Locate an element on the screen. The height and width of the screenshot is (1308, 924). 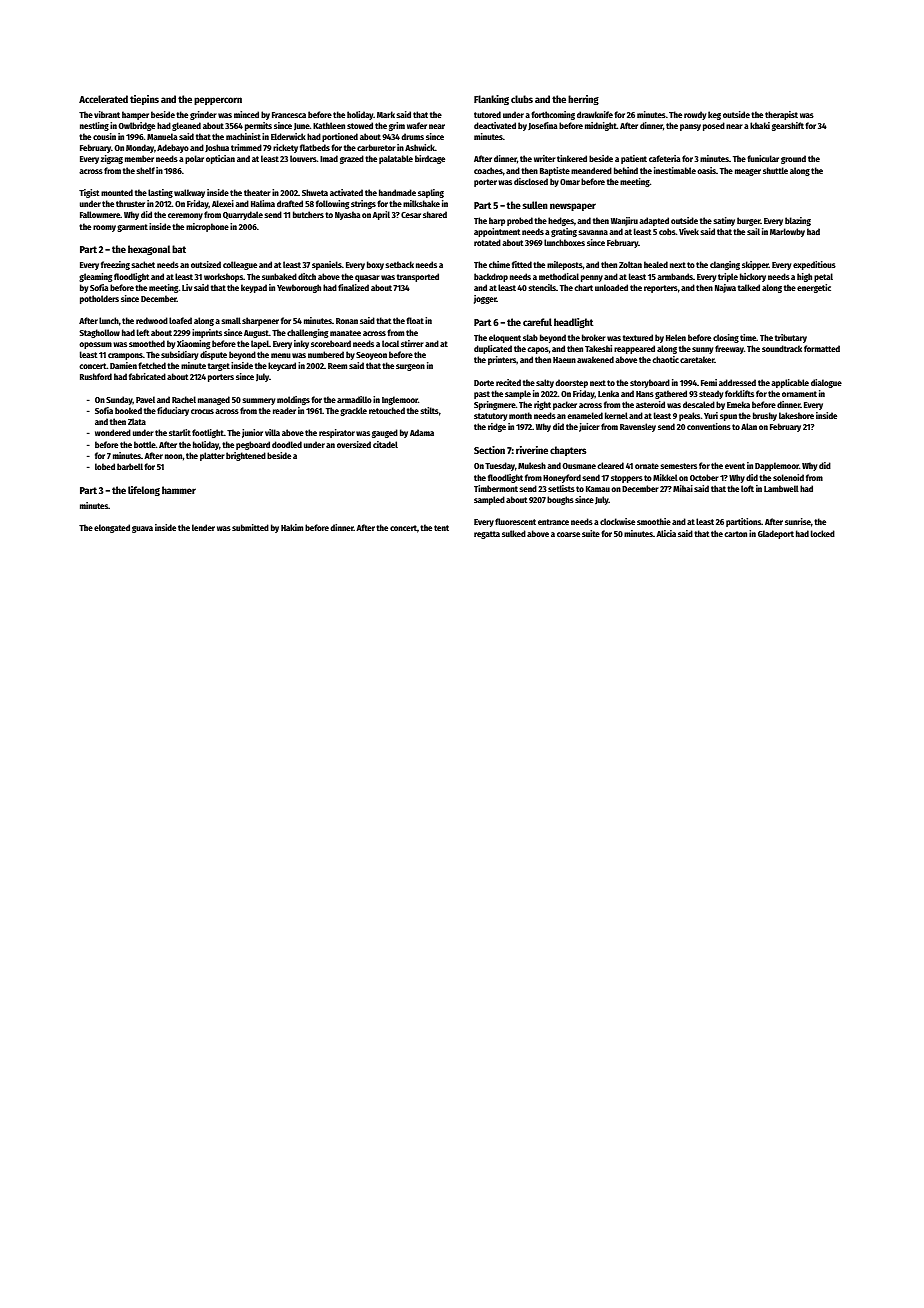
clubs is located at coordinates (522, 99).
